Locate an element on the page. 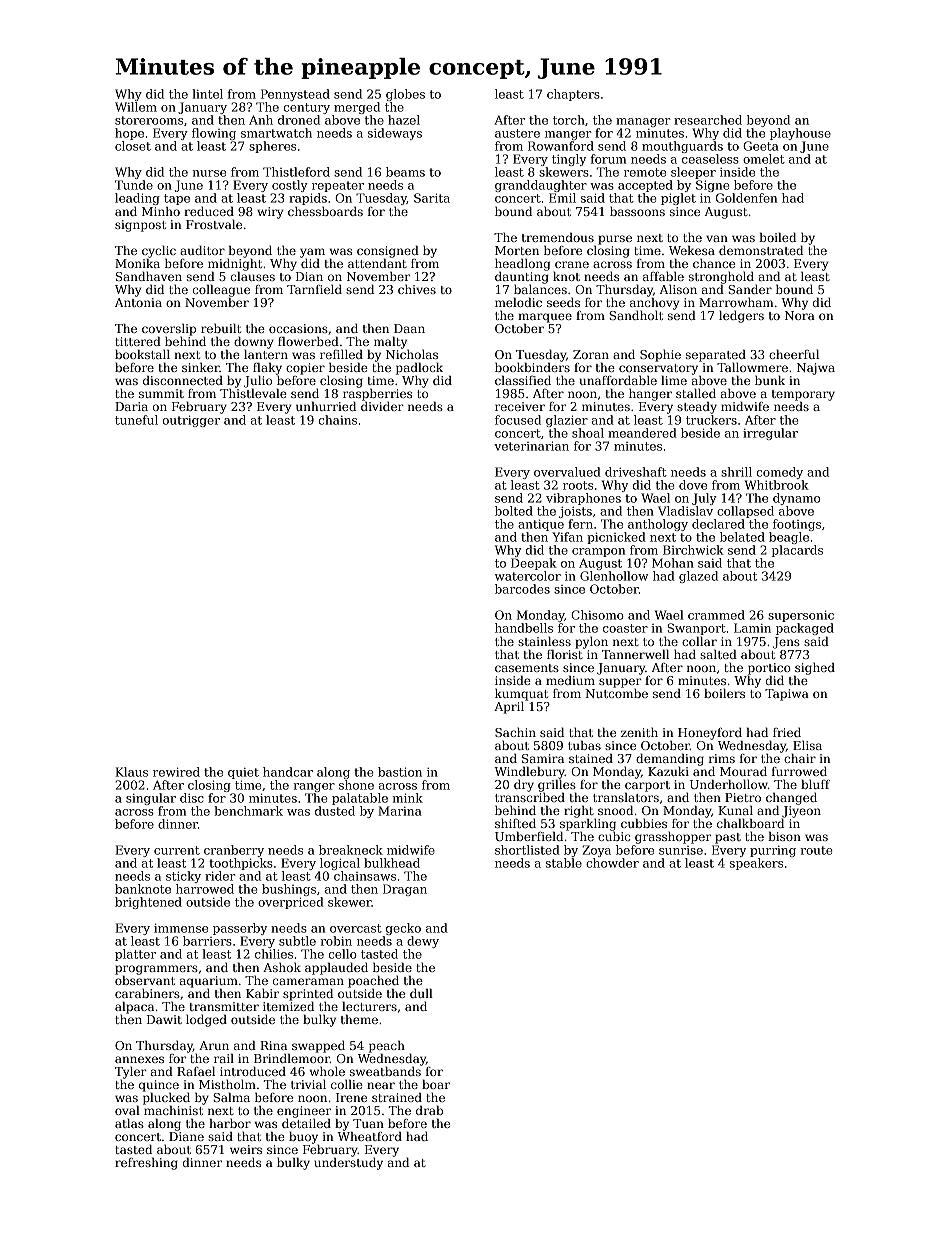 This image has width=952, height=1233. quiet is located at coordinates (243, 773).
